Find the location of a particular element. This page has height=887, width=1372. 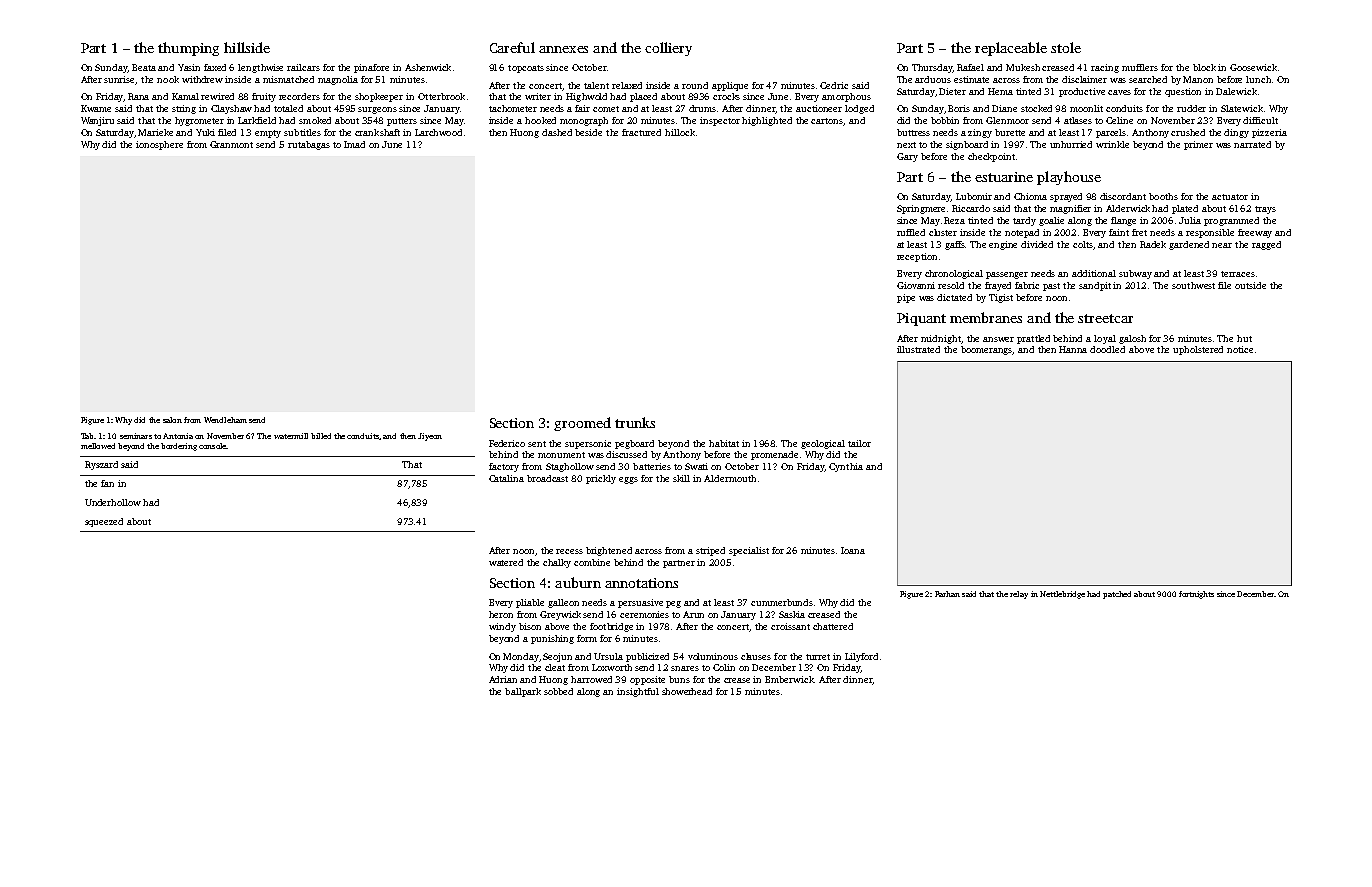

unhurried is located at coordinates (1071, 144).
